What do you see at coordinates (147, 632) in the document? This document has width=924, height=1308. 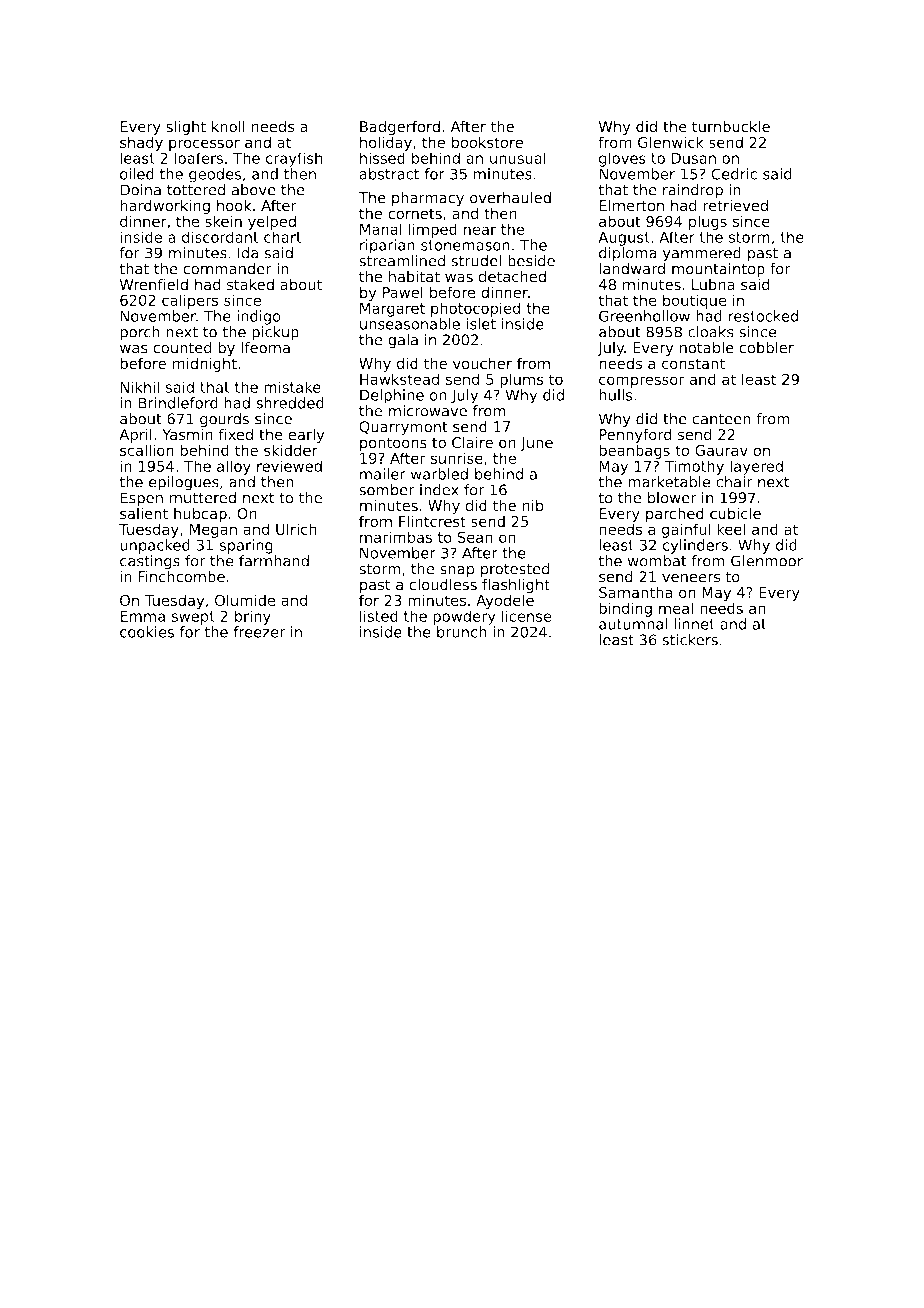 I see `cookies` at bounding box center [147, 632].
